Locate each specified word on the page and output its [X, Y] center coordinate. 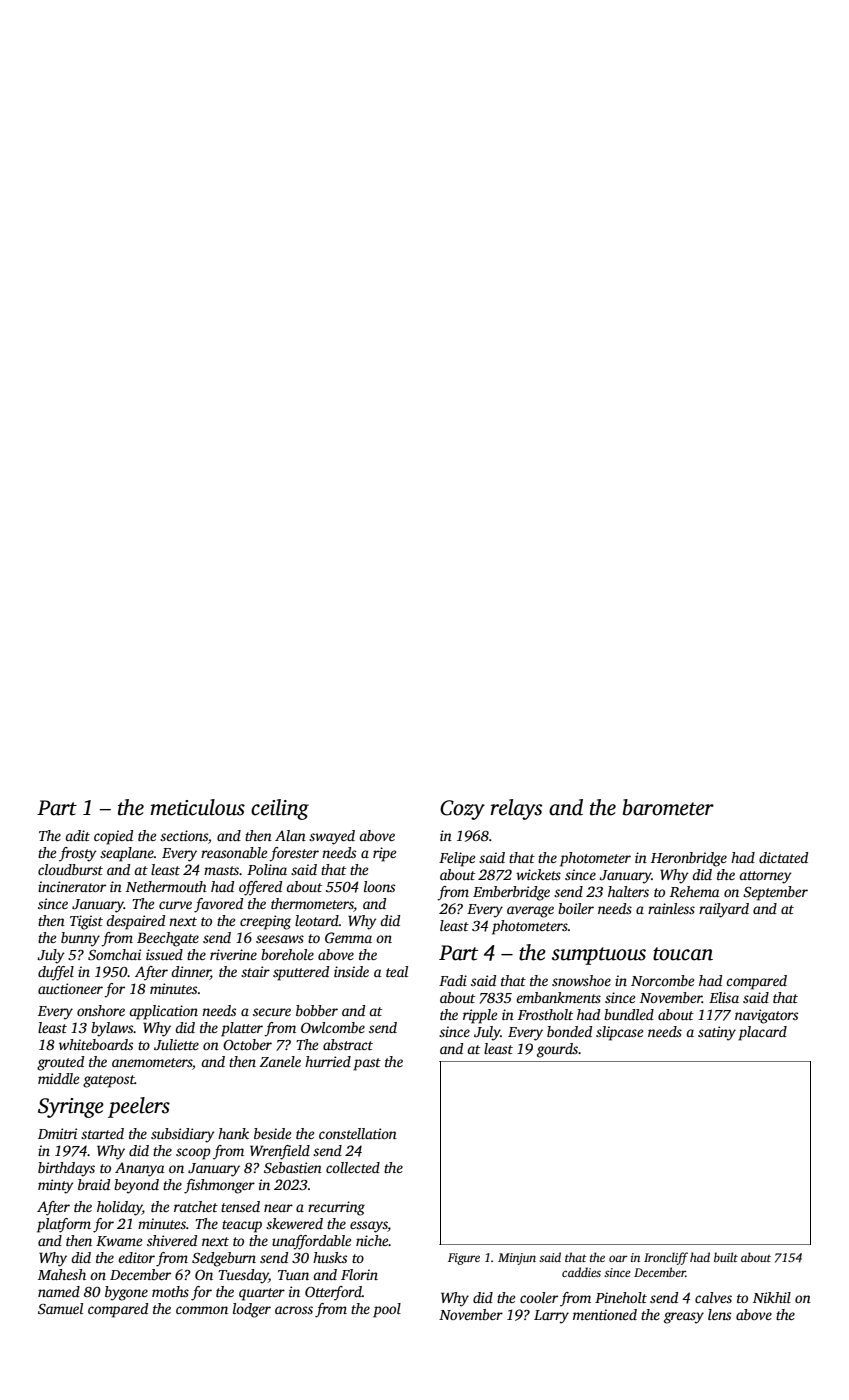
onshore [101, 1010]
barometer [668, 807]
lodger [252, 1310]
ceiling [280, 809]
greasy [684, 1318]
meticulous [197, 807]
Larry [551, 1317]
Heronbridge [689, 859]
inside [351, 971]
